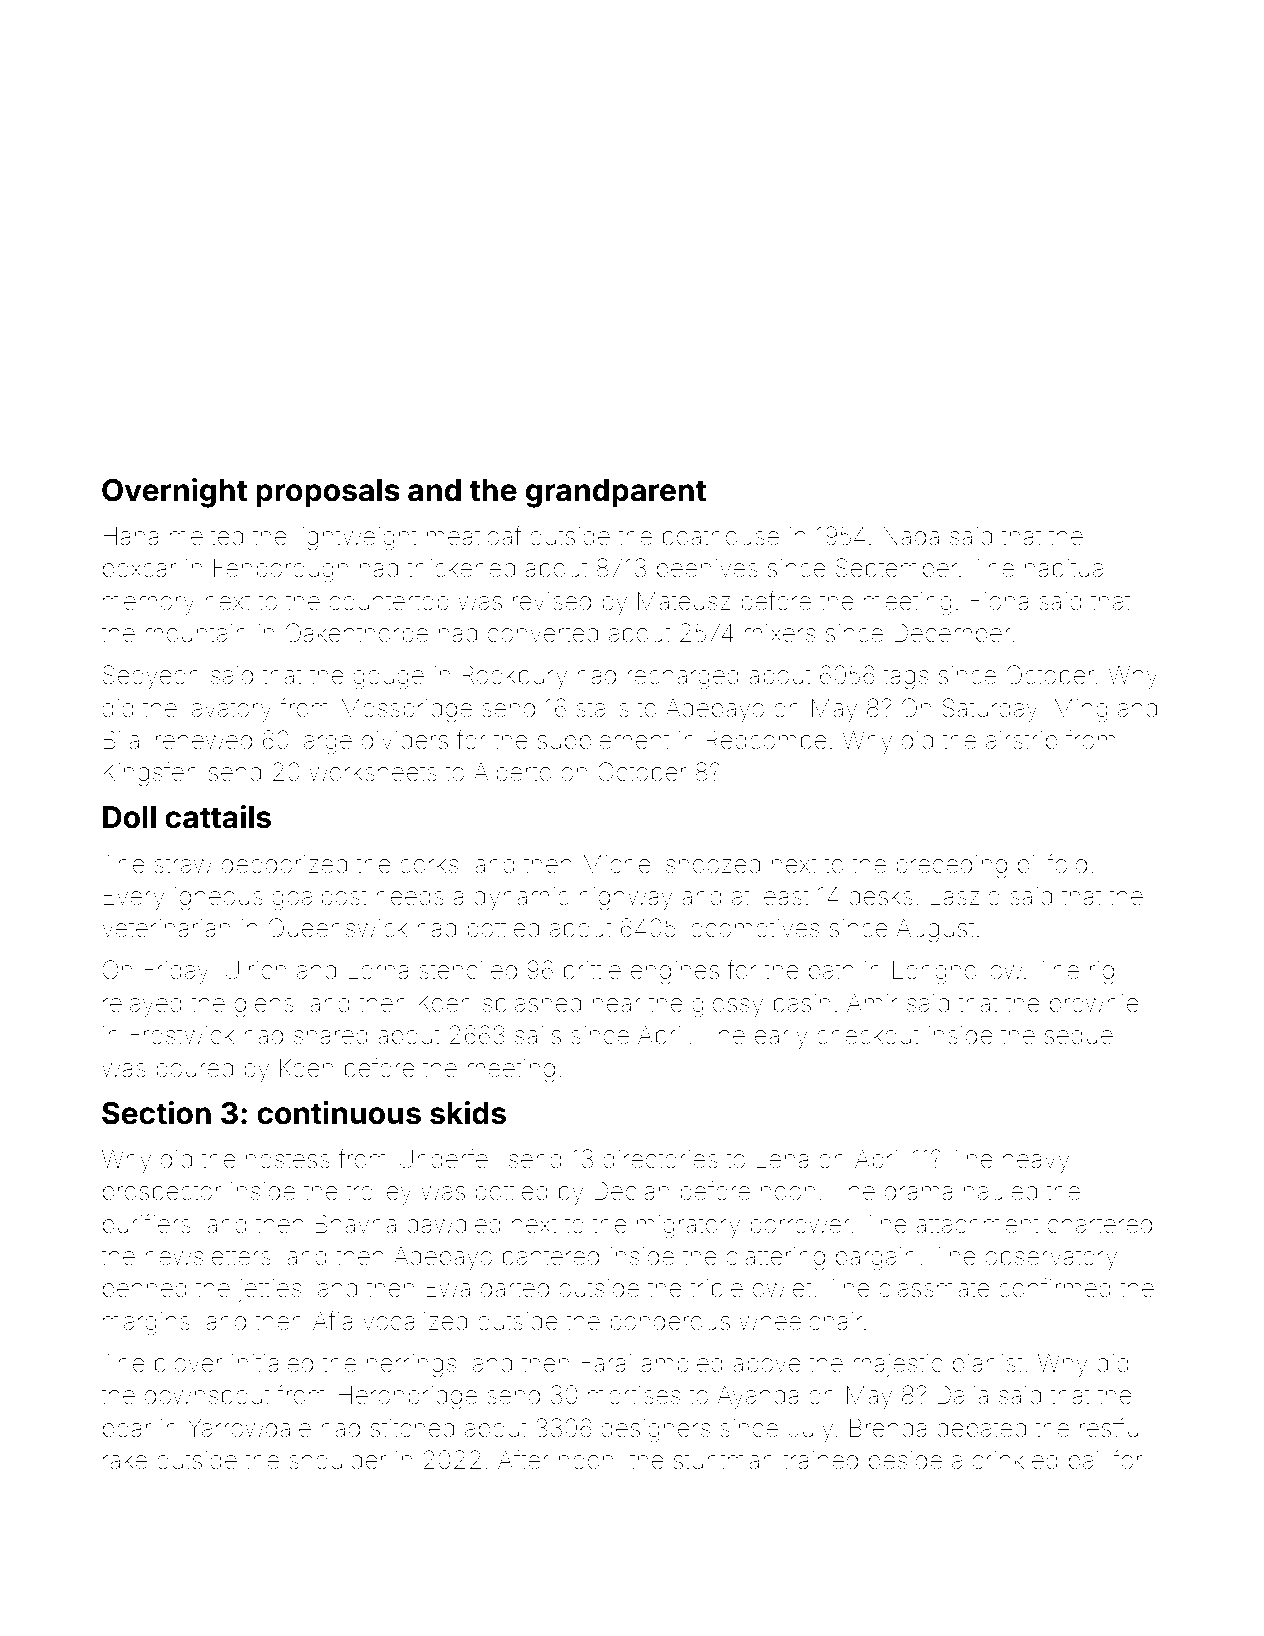 Image resolution: width=1264 pixels, height=1636 pixels. I want to click on revised, so click(552, 601).
